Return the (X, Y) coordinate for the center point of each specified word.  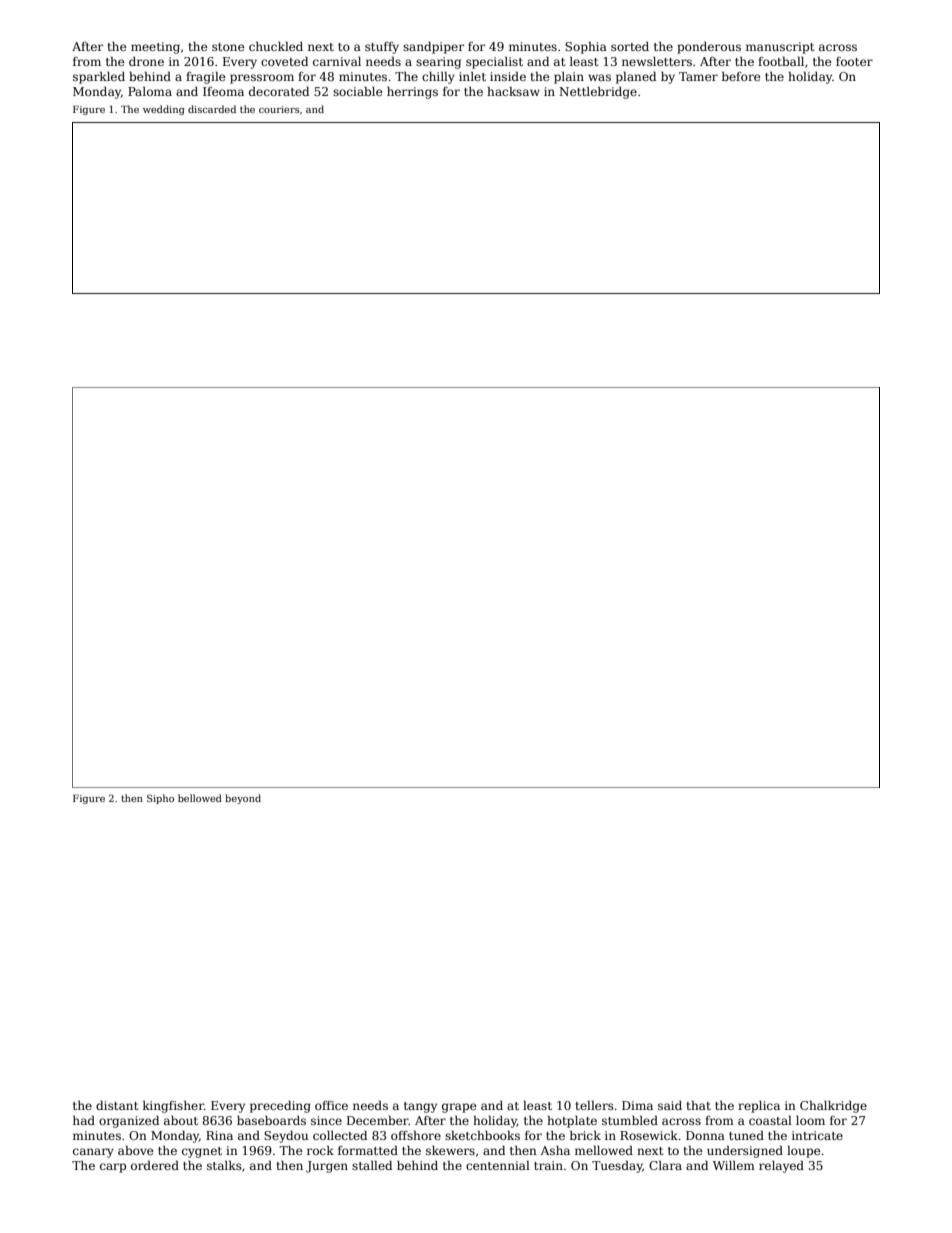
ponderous (709, 48)
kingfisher (173, 1106)
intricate (817, 1135)
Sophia (586, 47)
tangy (420, 1107)
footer (854, 61)
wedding (164, 110)
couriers (279, 109)
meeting (155, 48)
